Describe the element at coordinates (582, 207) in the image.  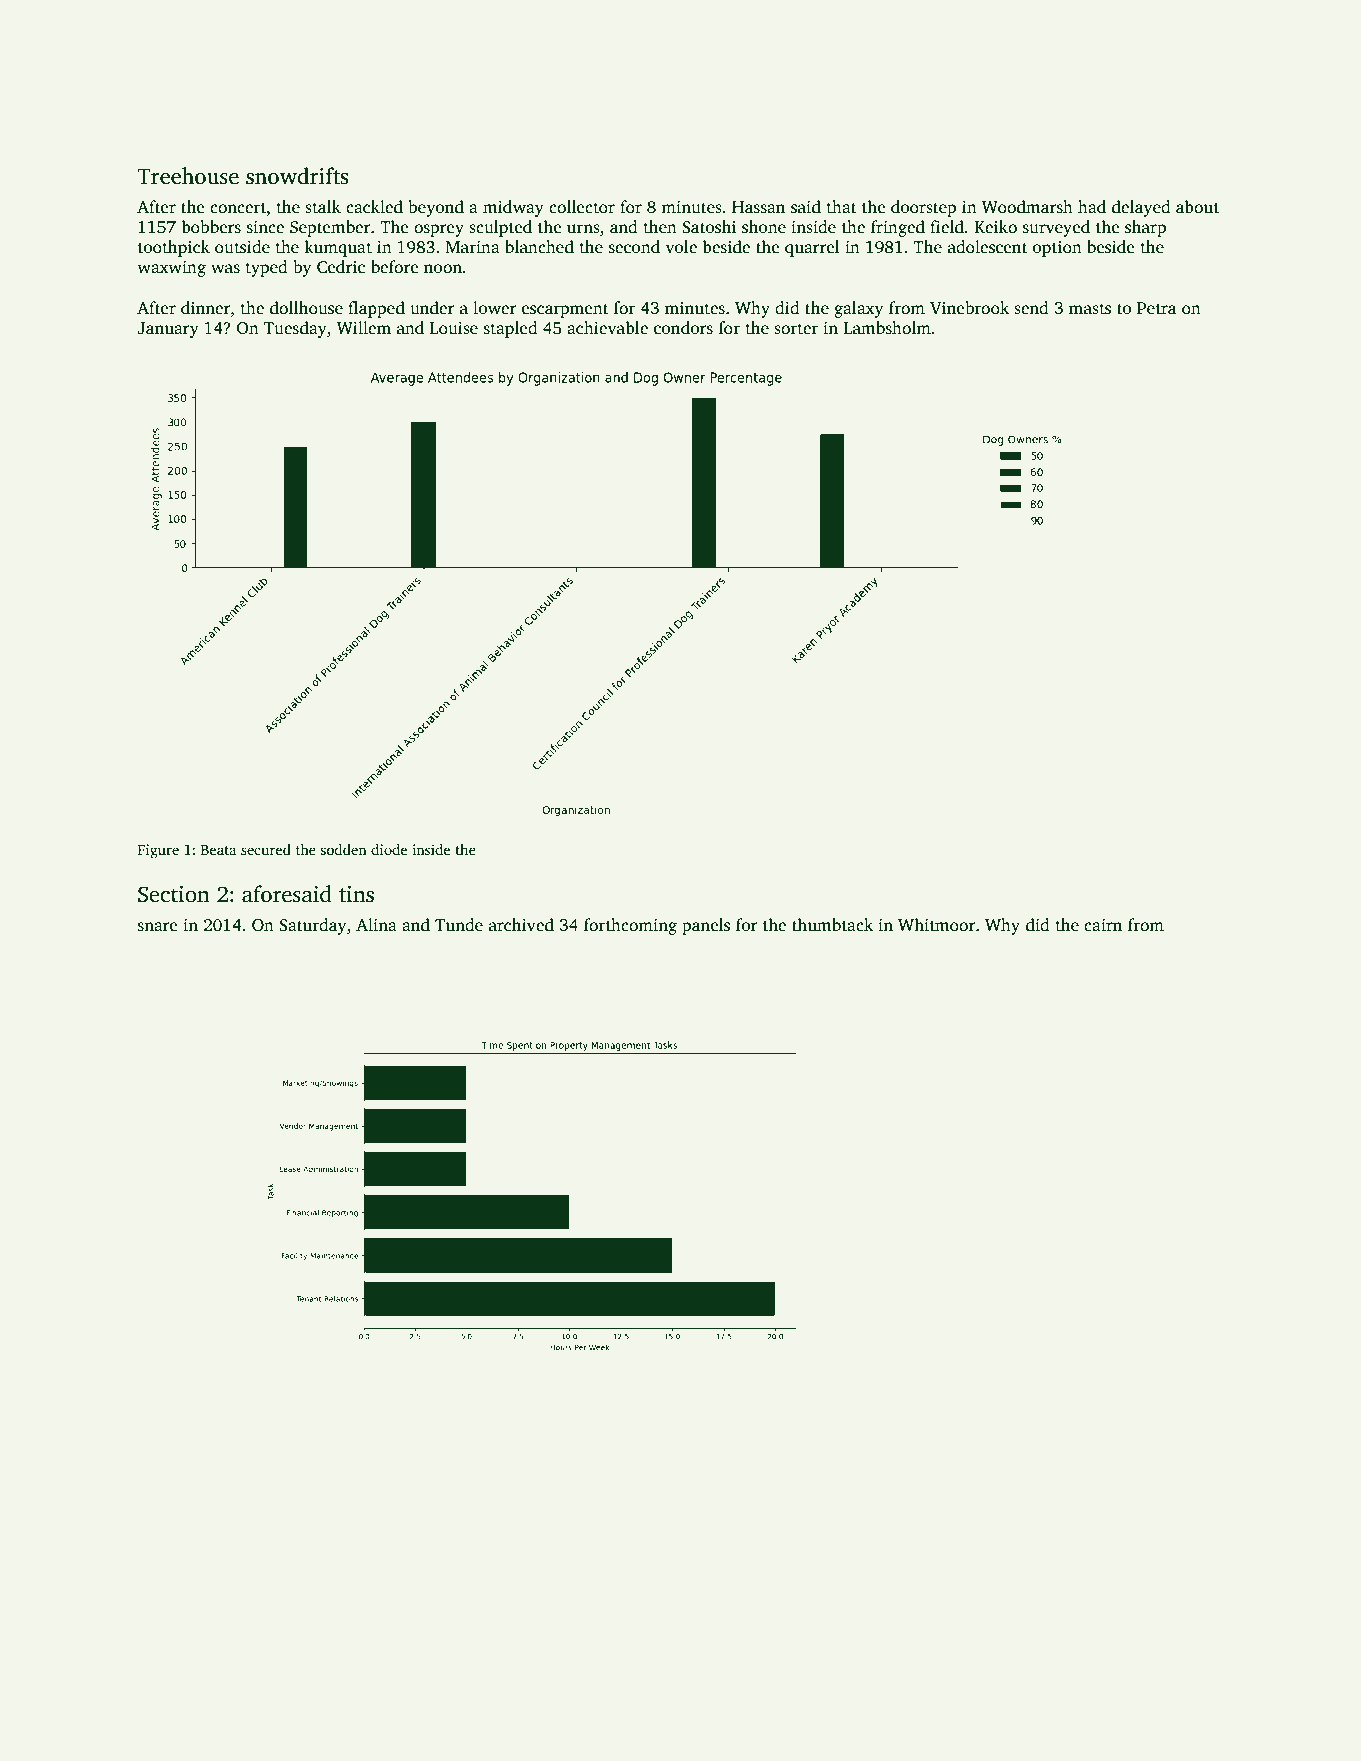
I see `collector` at that location.
